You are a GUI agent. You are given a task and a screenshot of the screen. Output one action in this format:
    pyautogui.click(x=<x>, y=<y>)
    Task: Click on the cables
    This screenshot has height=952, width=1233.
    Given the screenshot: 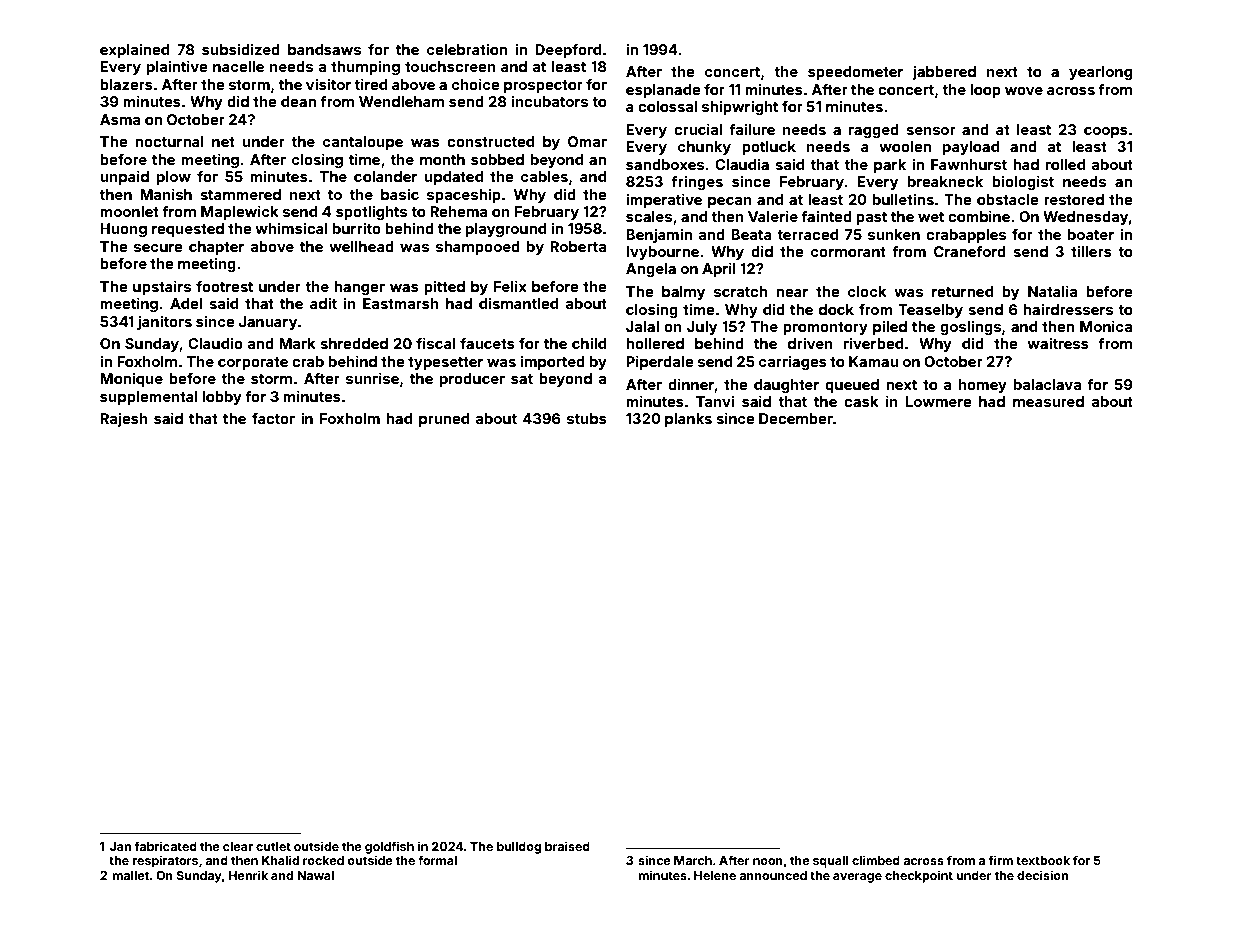 What is the action you would take?
    pyautogui.click(x=544, y=176)
